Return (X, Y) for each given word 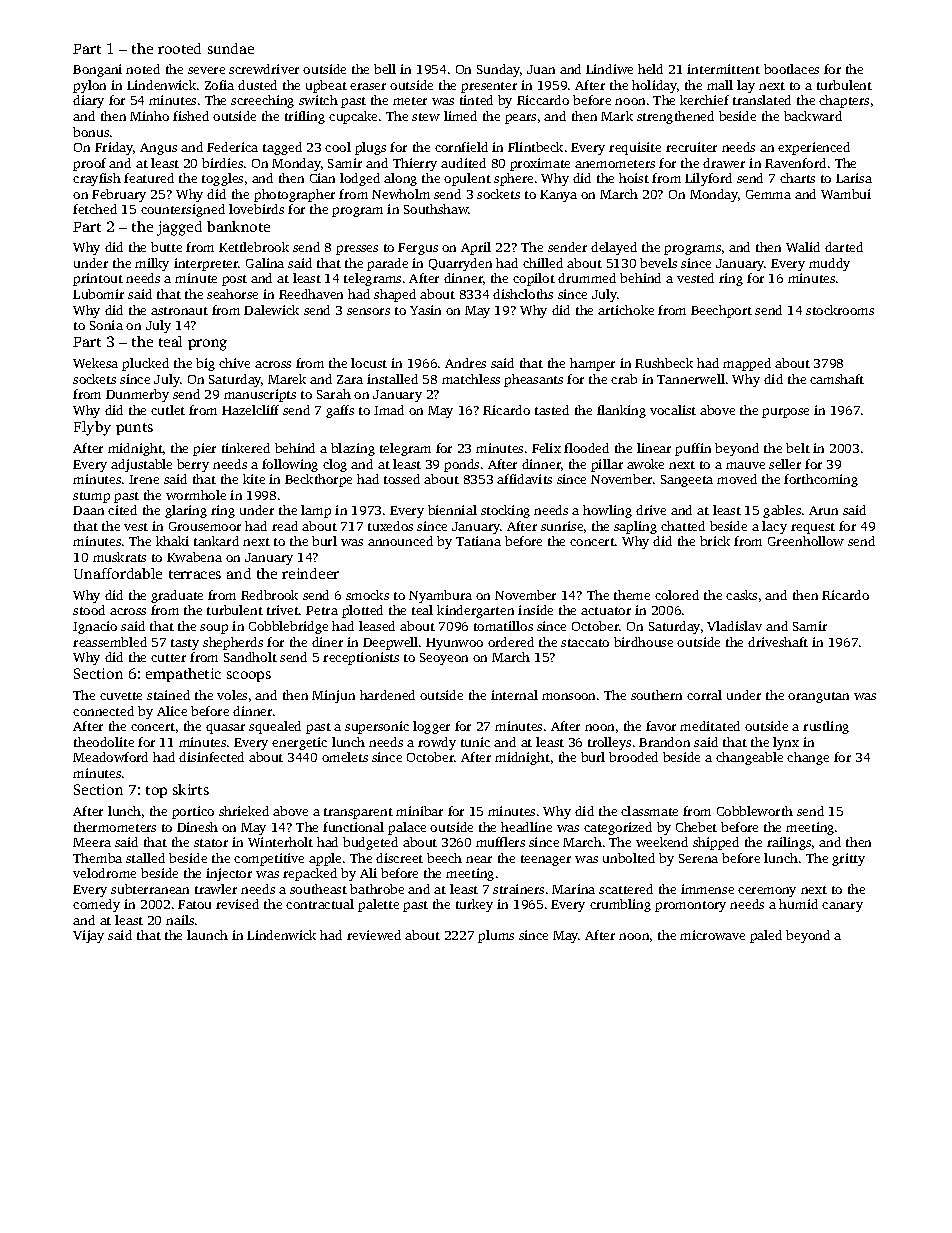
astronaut (179, 311)
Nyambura (440, 596)
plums (496, 936)
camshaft (837, 379)
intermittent (723, 69)
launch (207, 935)
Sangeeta (687, 481)
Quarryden (460, 264)
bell (385, 69)
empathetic (183, 675)
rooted (179, 48)
